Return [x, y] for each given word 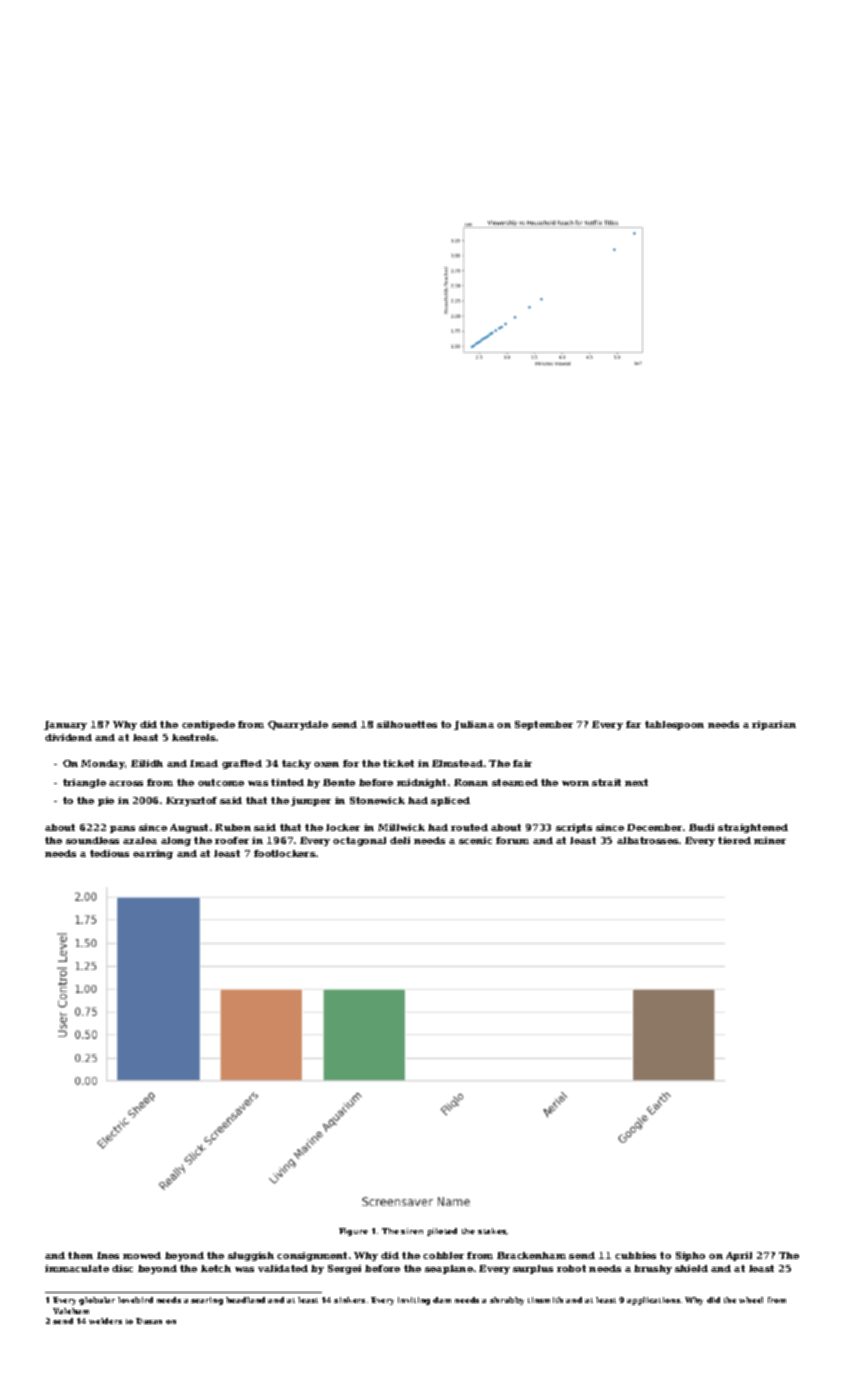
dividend [68, 737]
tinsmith [545, 1300]
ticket [398, 763]
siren [412, 1231]
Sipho [690, 1256]
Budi [701, 827]
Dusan [149, 1321]
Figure [353, 1232]
